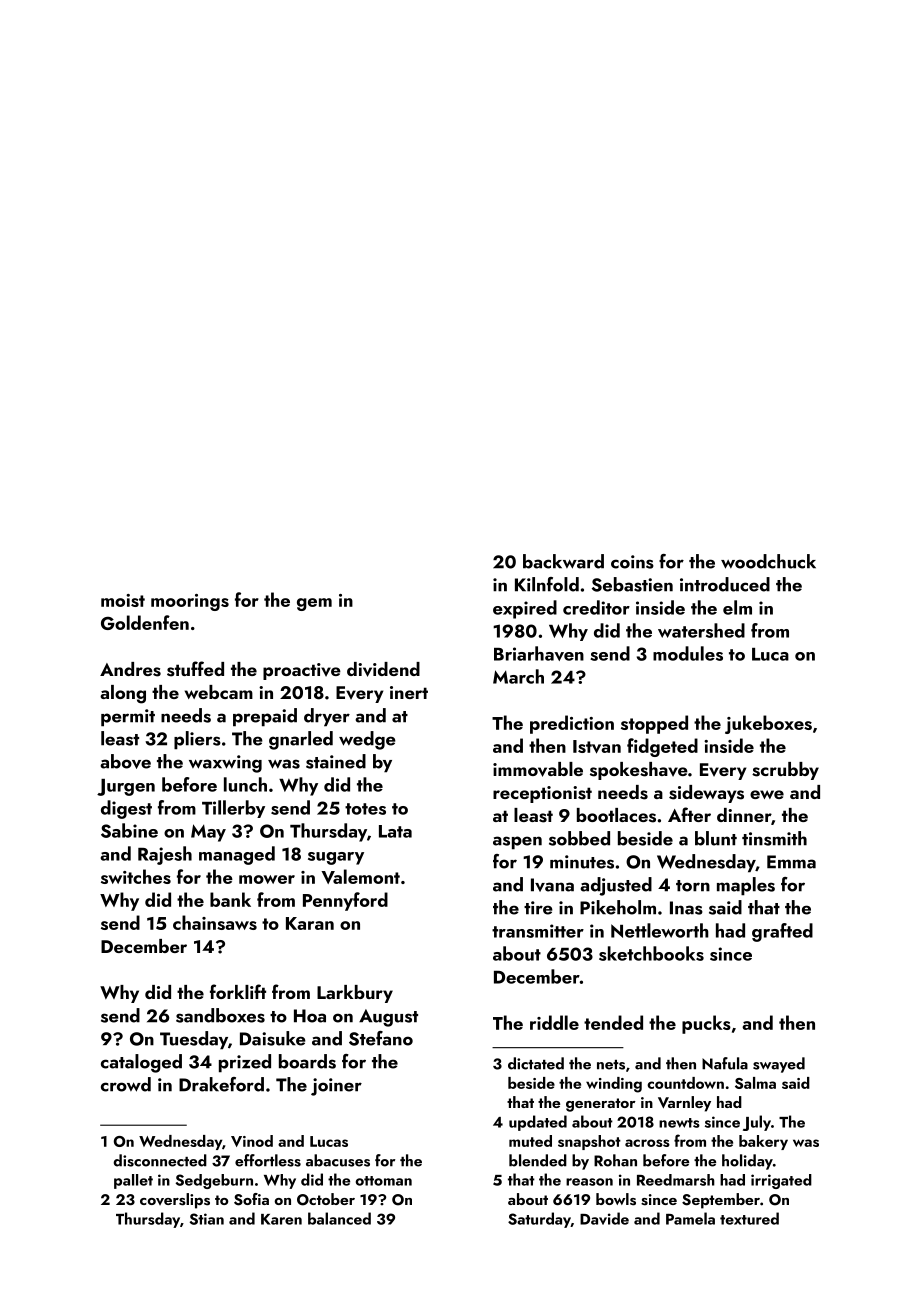  Describe the element at coordinates (336, 1087) in the screenshot. I see `joiner` at that location.
